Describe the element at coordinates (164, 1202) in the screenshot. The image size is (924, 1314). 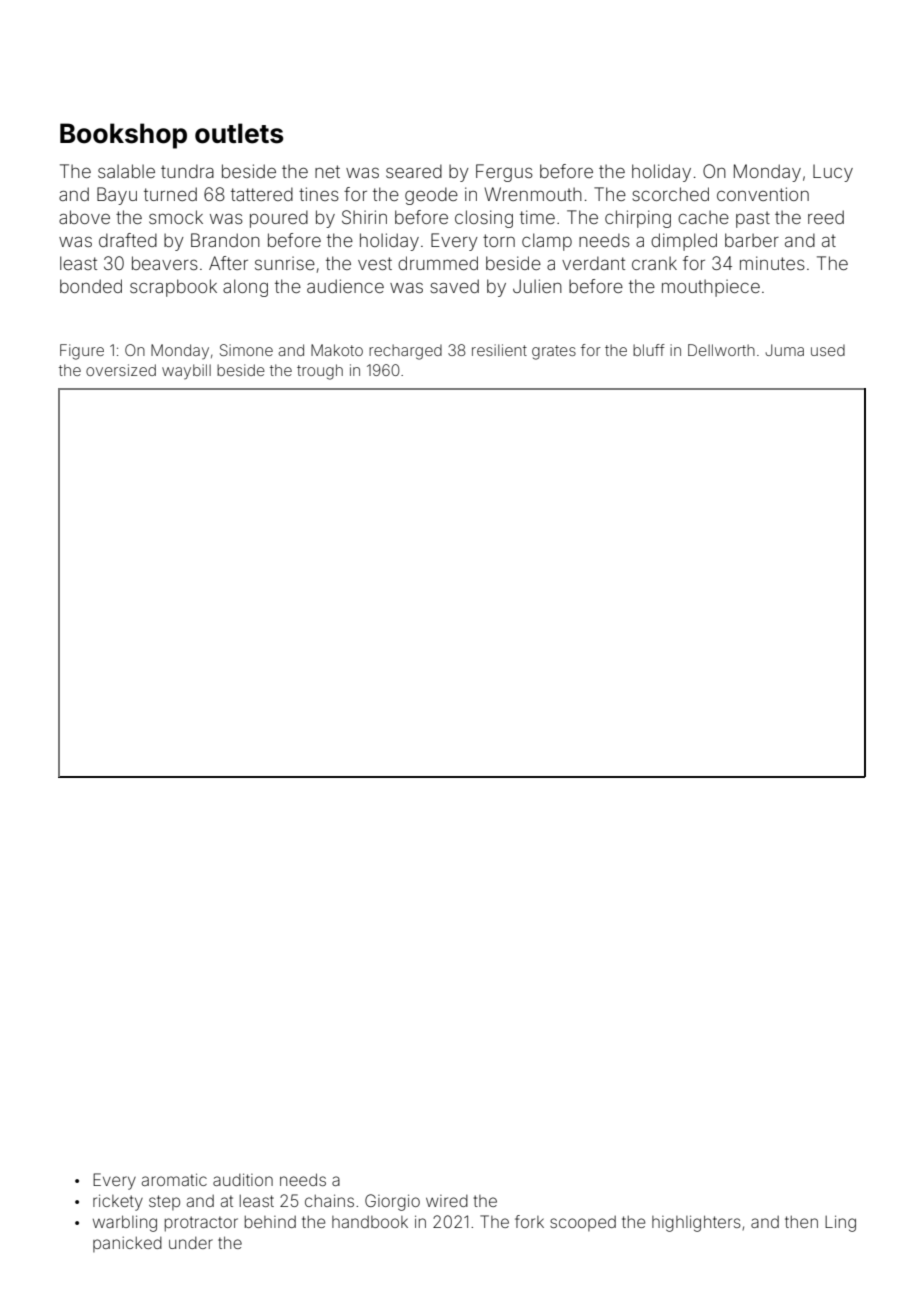
I see `step` at that location.
